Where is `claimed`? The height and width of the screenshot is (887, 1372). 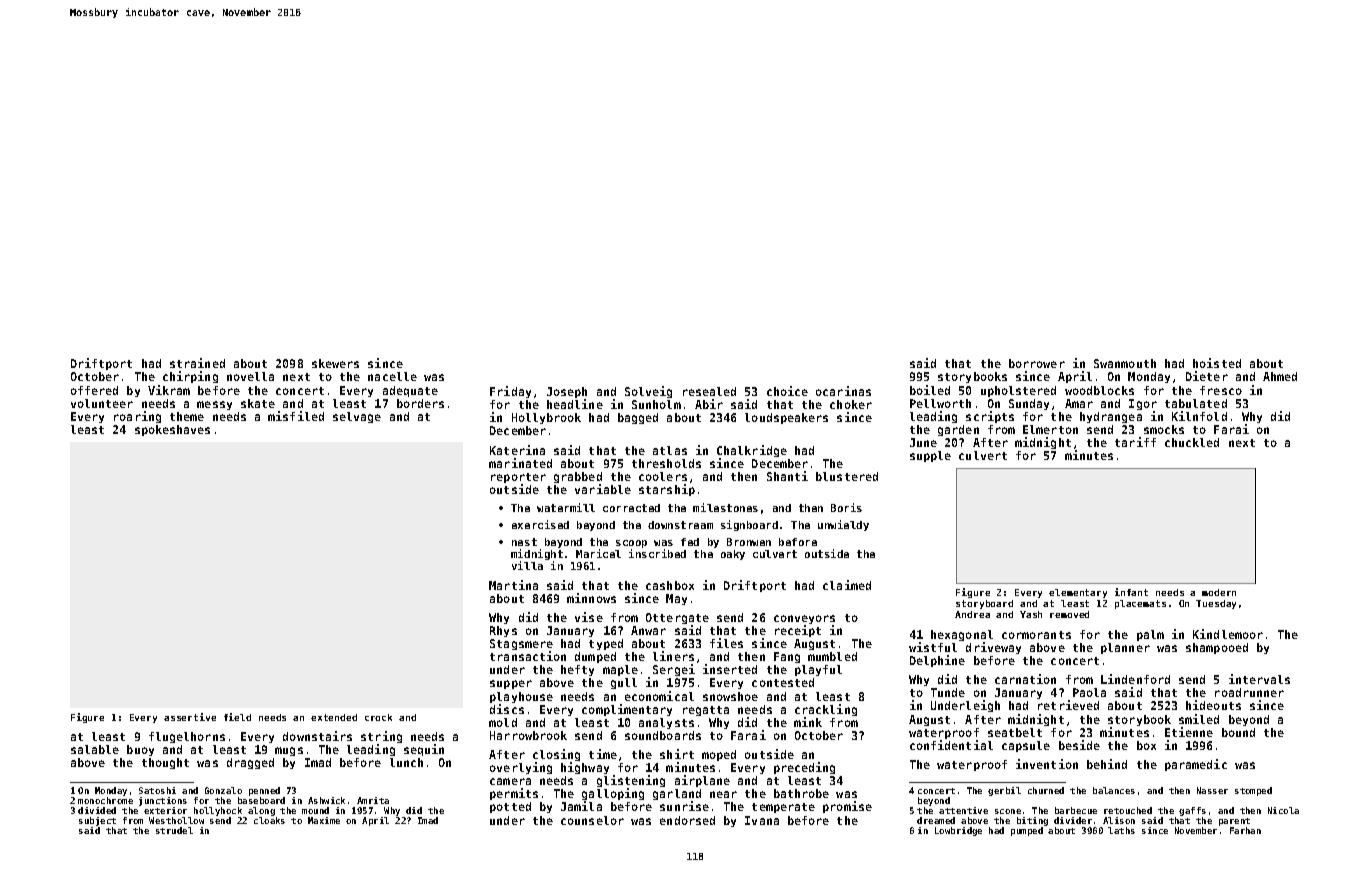 claimed is located at coordinates (847, 585).
